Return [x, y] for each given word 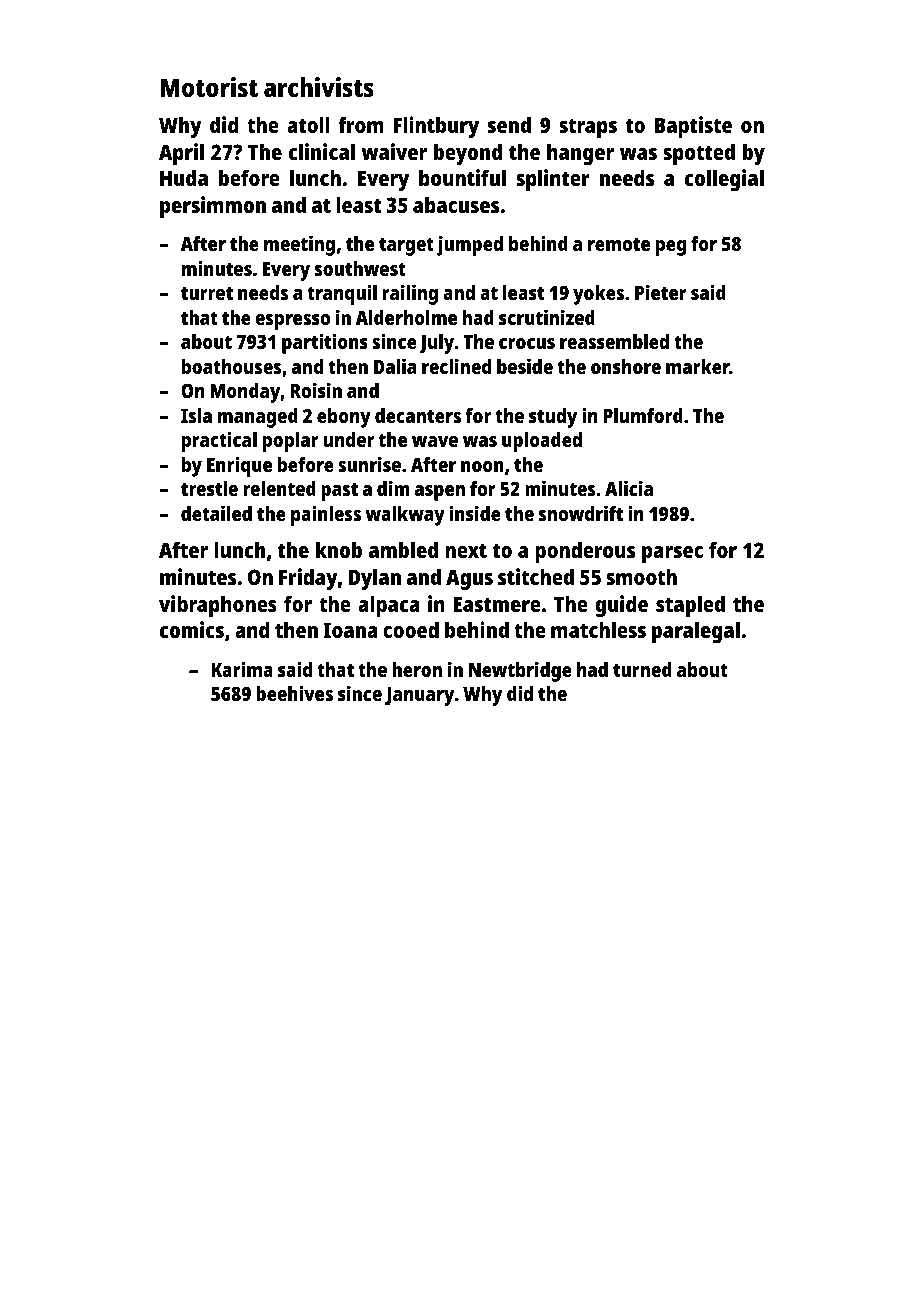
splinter [553, 180]
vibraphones [218, 606]
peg [671, 248]
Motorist [209, 87]
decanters [418, 415]
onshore [626, 366]
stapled [690, 606]
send [509, 124]
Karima [242, 669]
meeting [299, 245]
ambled [403, 549]
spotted [699, 154]
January [419, 696]
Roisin [316, 390]
